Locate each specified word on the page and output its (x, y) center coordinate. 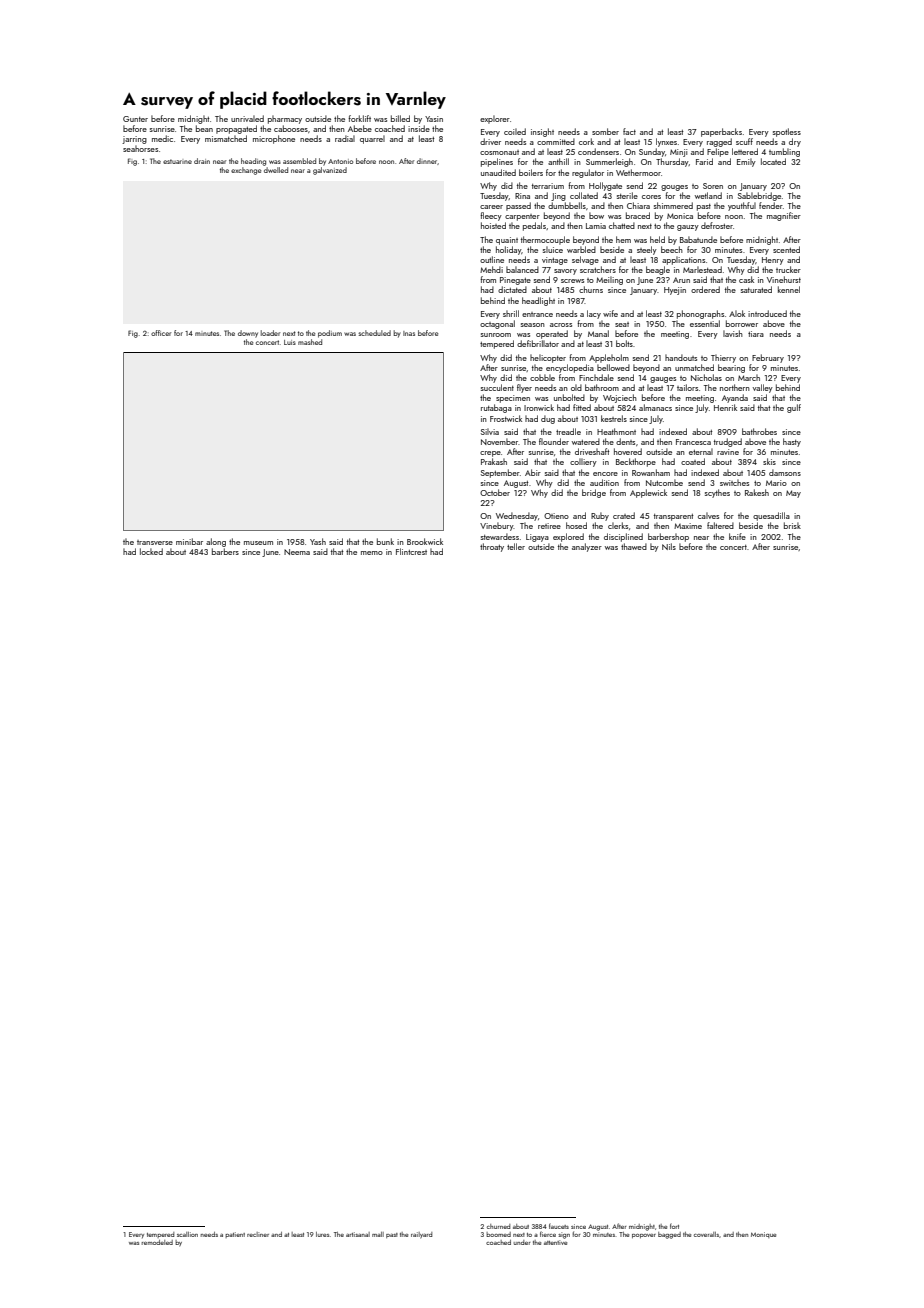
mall (378, 1234)
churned (498, 1226)
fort (674, 1226)
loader (270, 333)
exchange (246, 171)
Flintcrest (411, 551)
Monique (763, 1235)
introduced (767, 313)
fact (629, 131)
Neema (297, 552)
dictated (512, 289)
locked (151, 551)
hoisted (493, 225)
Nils (669, 546)
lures (323, 1234)
